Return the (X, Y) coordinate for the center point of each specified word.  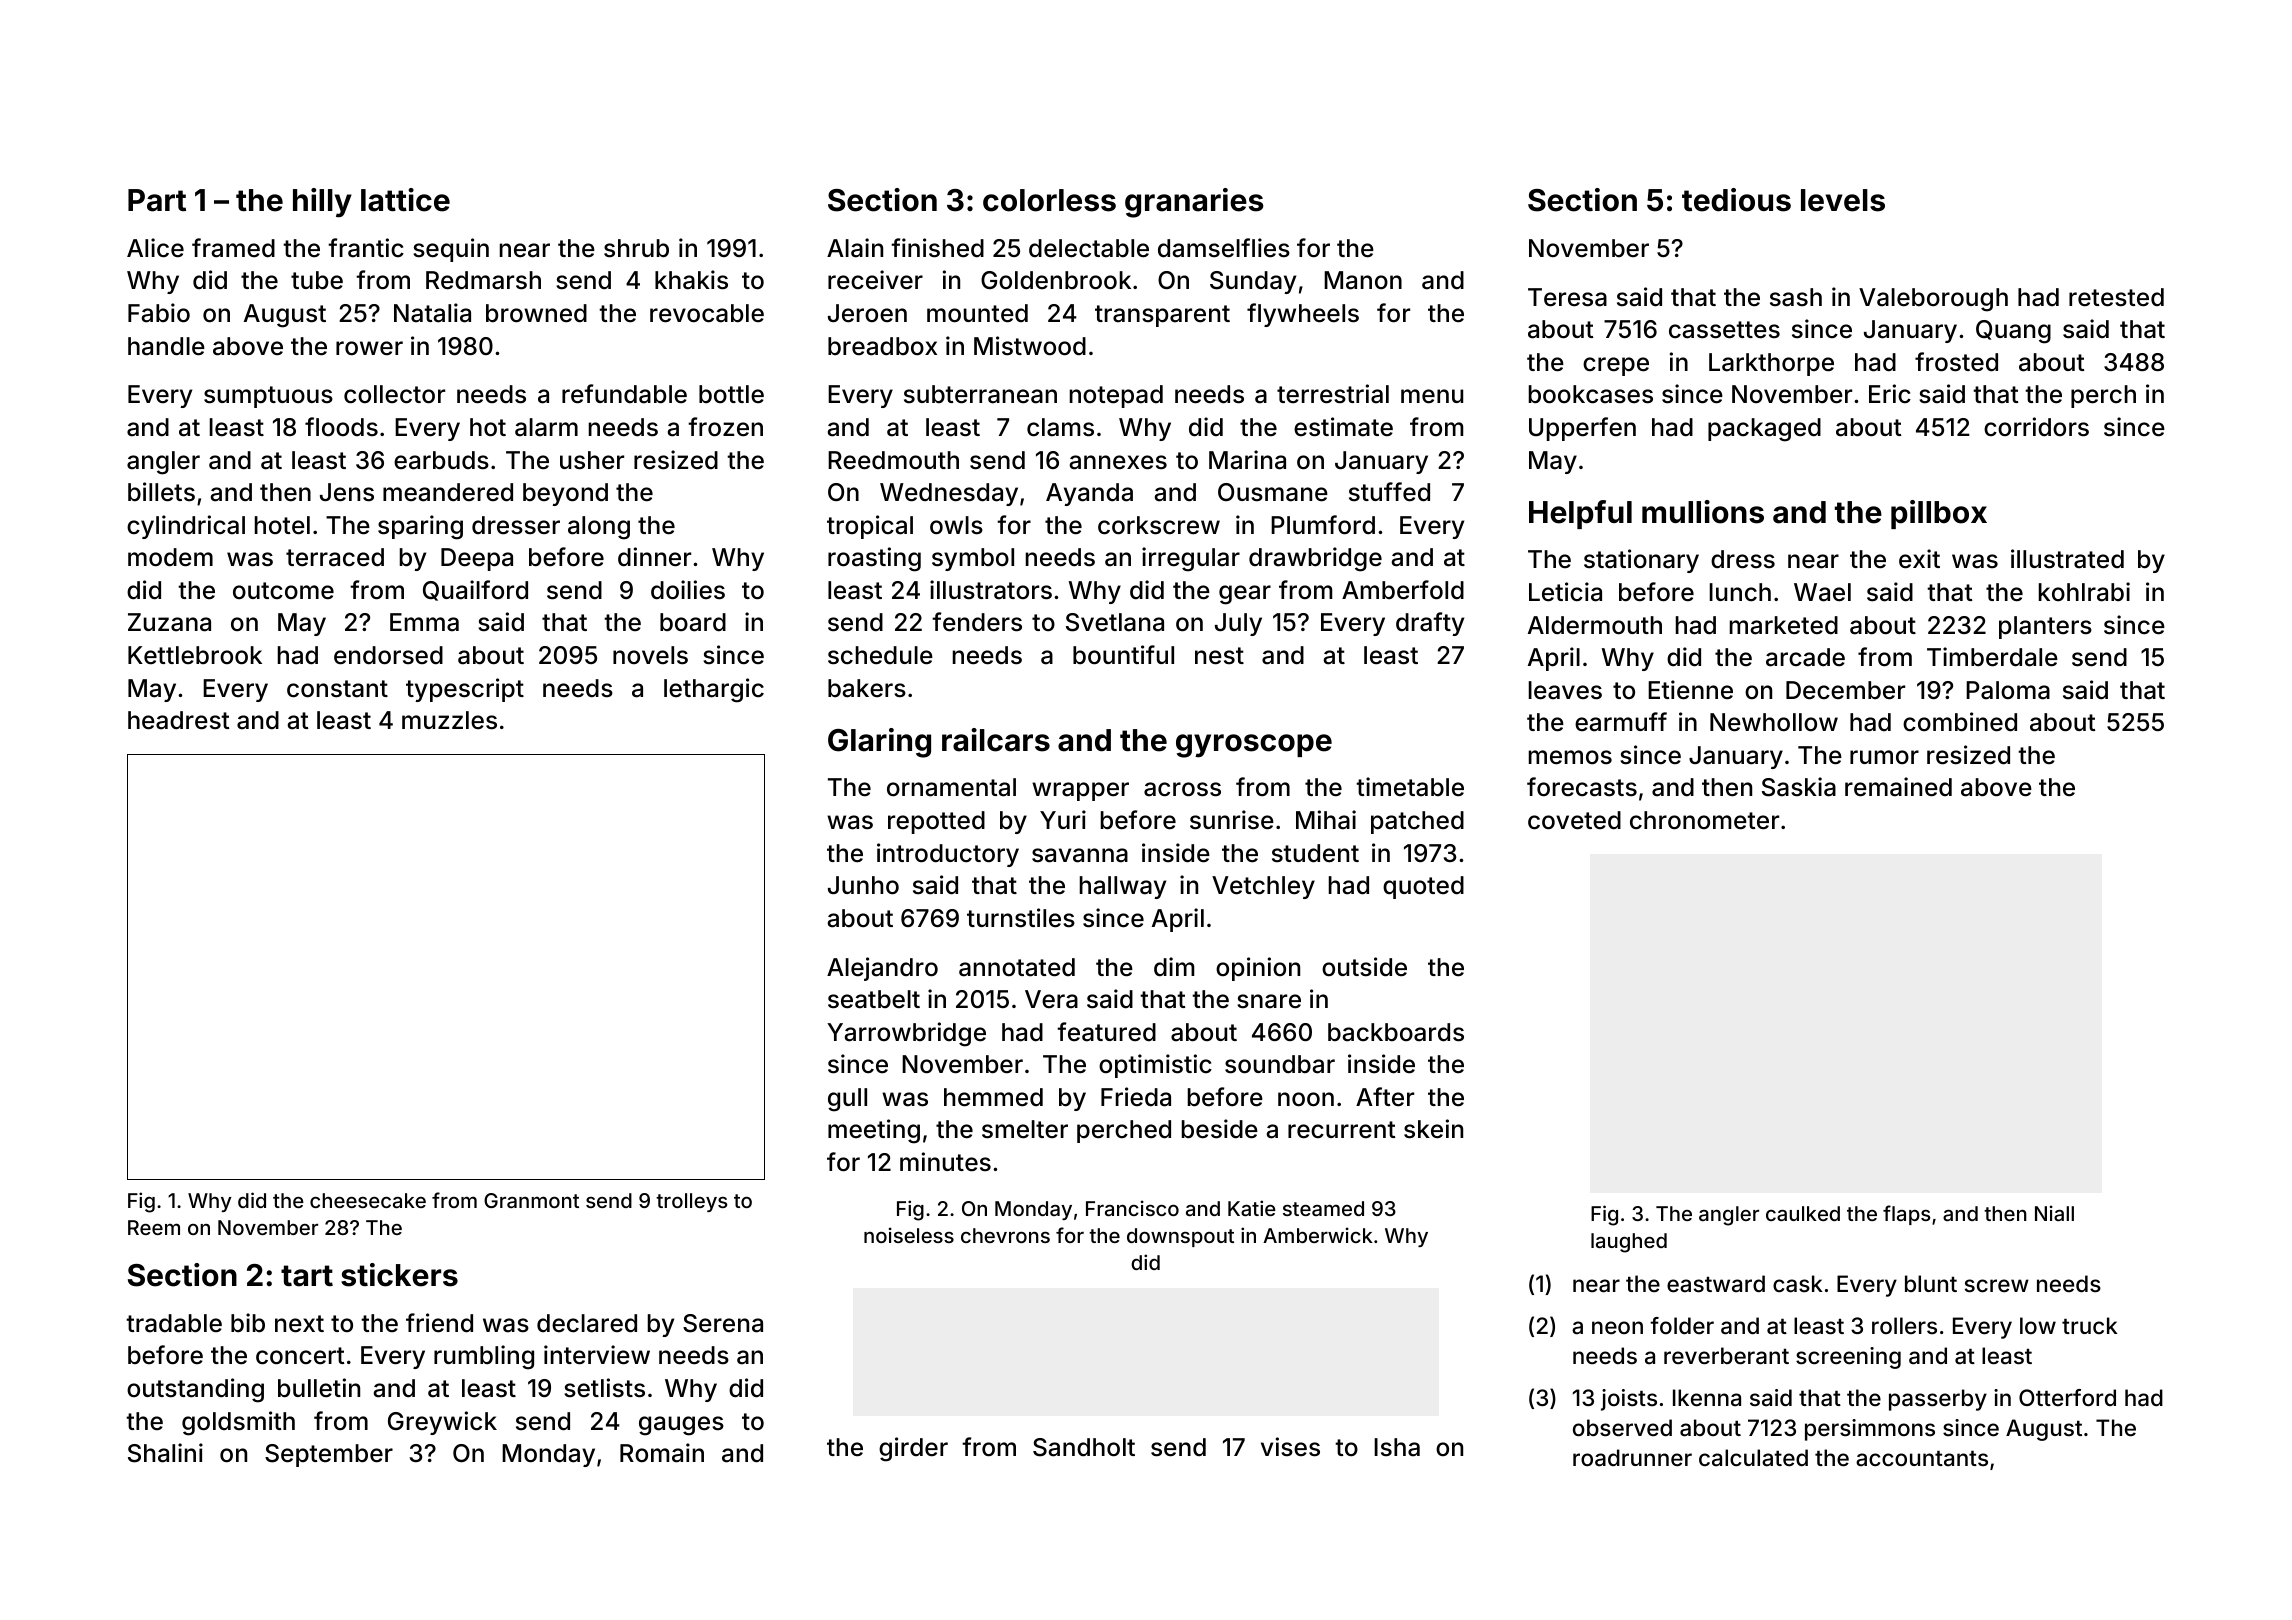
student (1315, 853)
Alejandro (882, 969)
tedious (1736, 200)
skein (1433, 1129)
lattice (405, 200)
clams (1060, 427)
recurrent (1342, 1130)
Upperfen (1582, 429)
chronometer (1704, 820)
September (329, 1455)
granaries (1194, 203)
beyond (565, 494)
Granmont (531, 1200)
